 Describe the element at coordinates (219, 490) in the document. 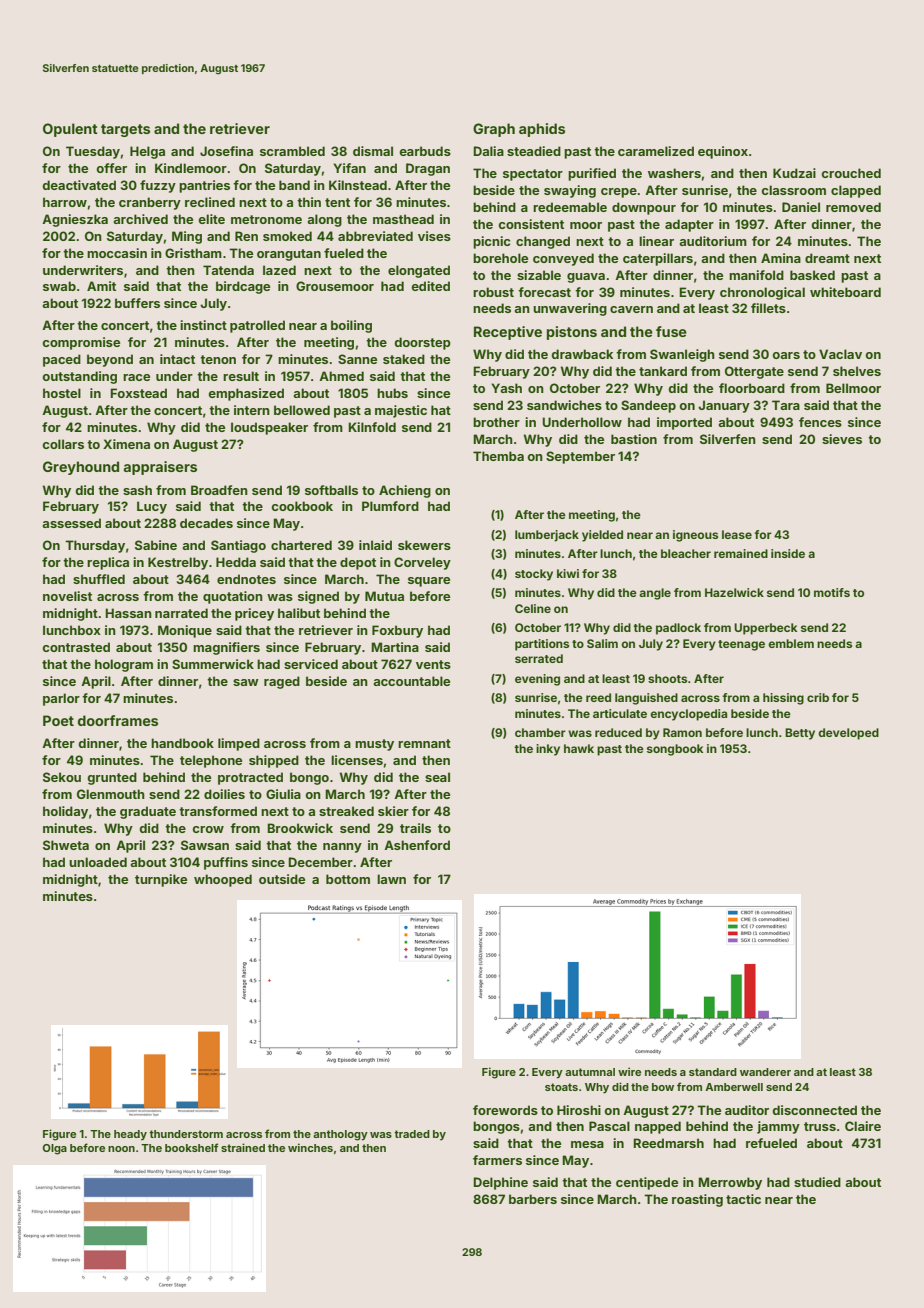

I see `Broadfen` at that location.
